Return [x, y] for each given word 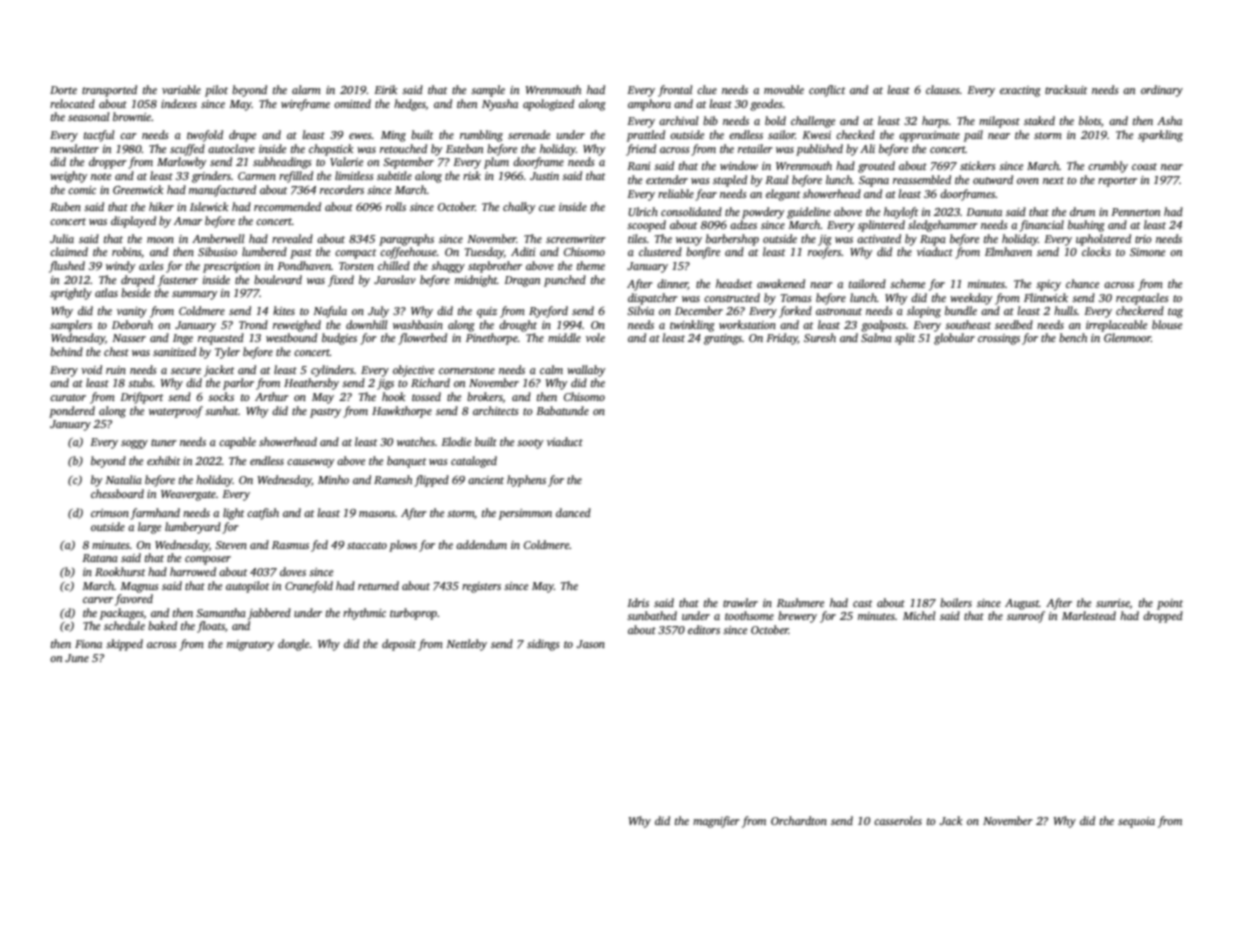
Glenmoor [1127, 337]
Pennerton [1136, 212]
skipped [124, 645]
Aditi [523, 251]
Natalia [123, 479]
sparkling [1160, 136]
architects [496, 410]
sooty [530, 444]
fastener [178, 281]
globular [954, 339]
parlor [238, 384]
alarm [306, 89]
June [77, 658]
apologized [548, 105]
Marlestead [1089, 615]
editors [704, 629]
